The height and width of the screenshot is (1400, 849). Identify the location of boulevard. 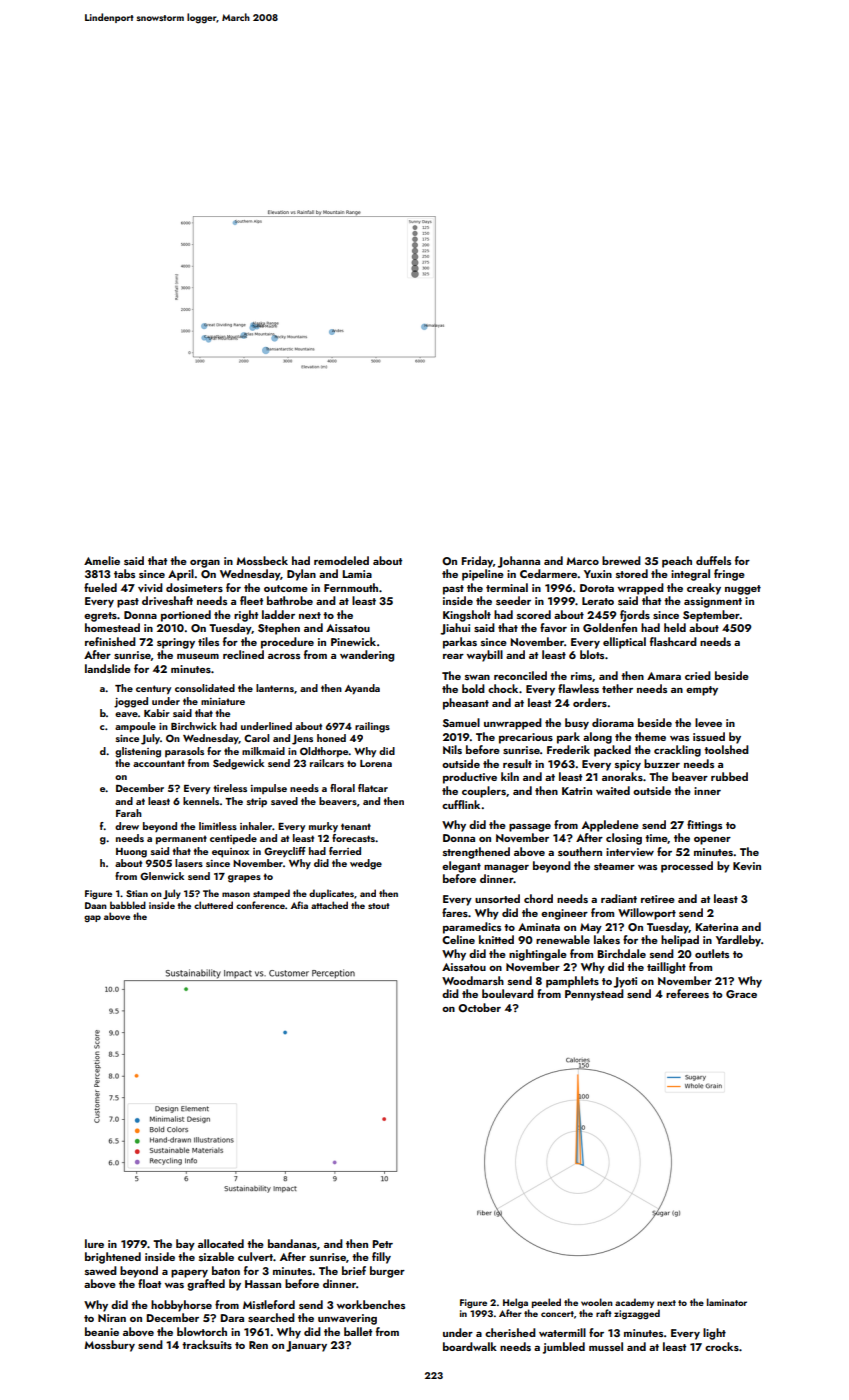
(508, 993).
